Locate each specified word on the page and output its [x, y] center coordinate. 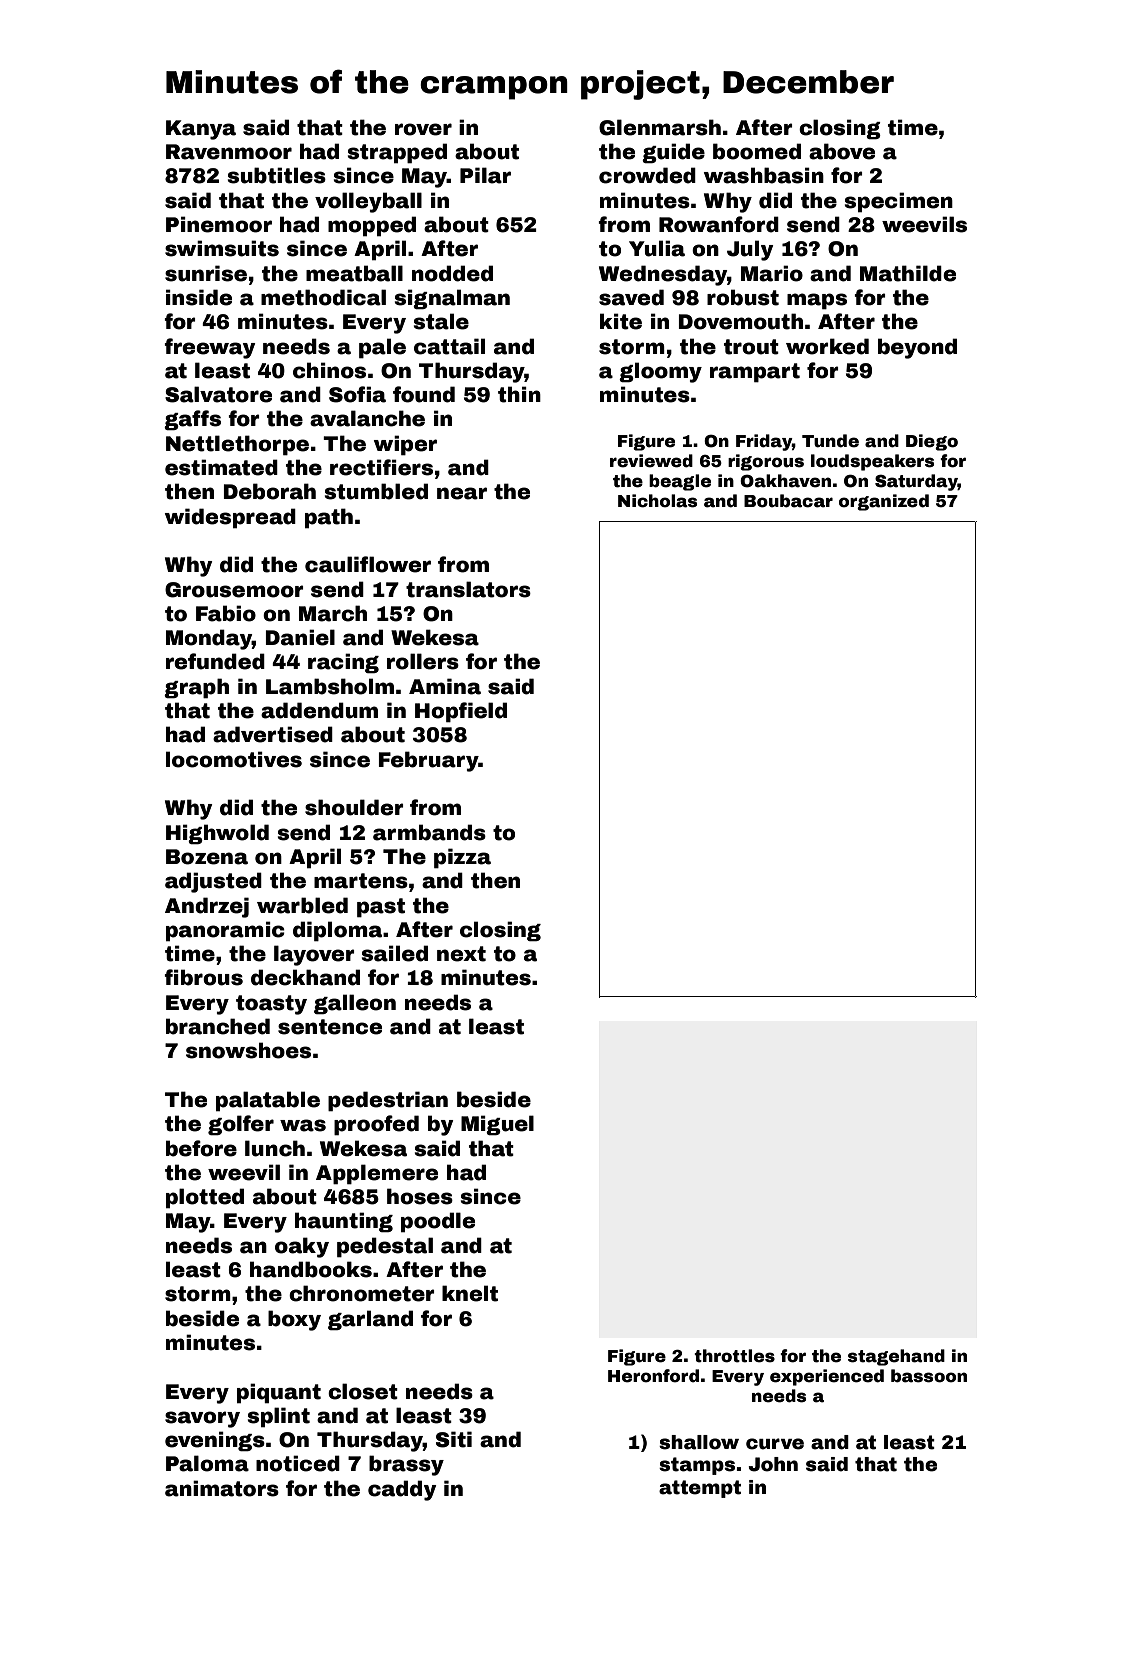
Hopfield [461, 712]
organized [884, 502]
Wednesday [663, 275]
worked [827, 346]
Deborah [270, 491]
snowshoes [248, 1050]
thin [519, 394]
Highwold [217, 834]
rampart [755, 373]
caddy [402, 1490]
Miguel [497, 1125]
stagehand [896, 1357]
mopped [372, 226]
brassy [406, 1465]
